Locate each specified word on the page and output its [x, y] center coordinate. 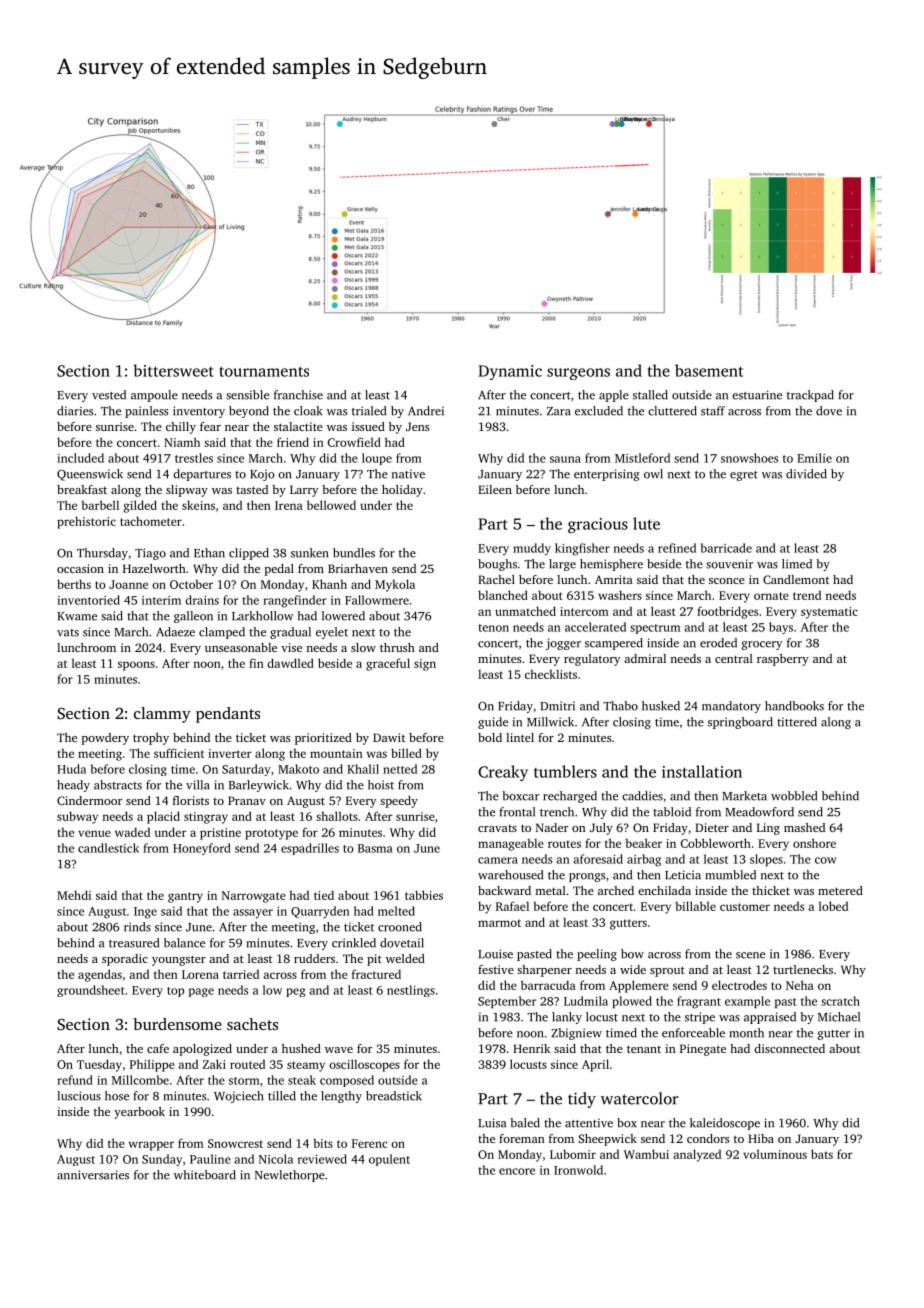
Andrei [426, 411]
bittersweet [173, 370]
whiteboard [205, 1175]
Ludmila [586, 1001]
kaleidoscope [725, 1124]
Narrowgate [254, 897]
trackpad [810, 396]
